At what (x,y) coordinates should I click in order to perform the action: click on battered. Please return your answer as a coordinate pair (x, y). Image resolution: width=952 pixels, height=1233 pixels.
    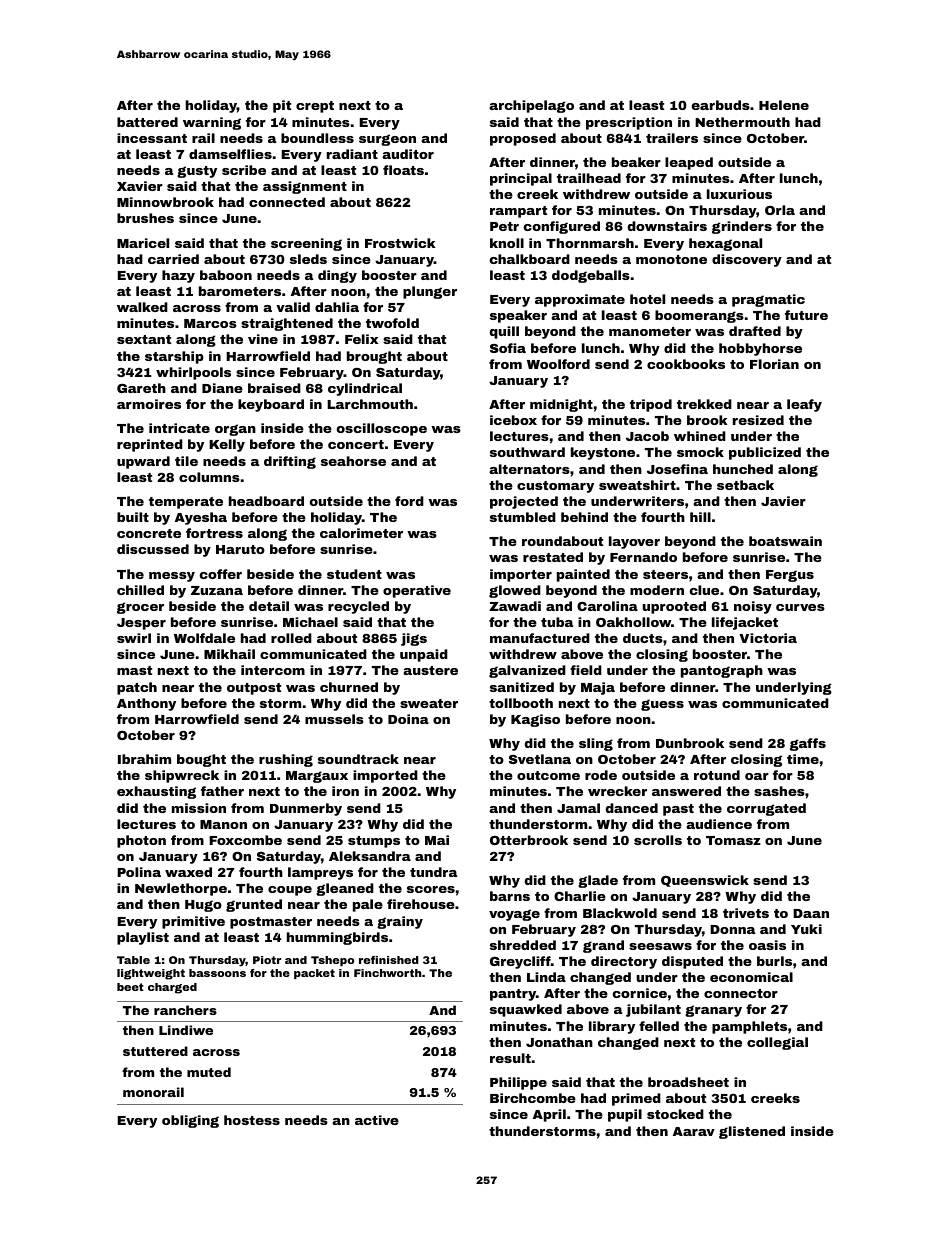
    Looking at the image, I should click on (147, 122).
